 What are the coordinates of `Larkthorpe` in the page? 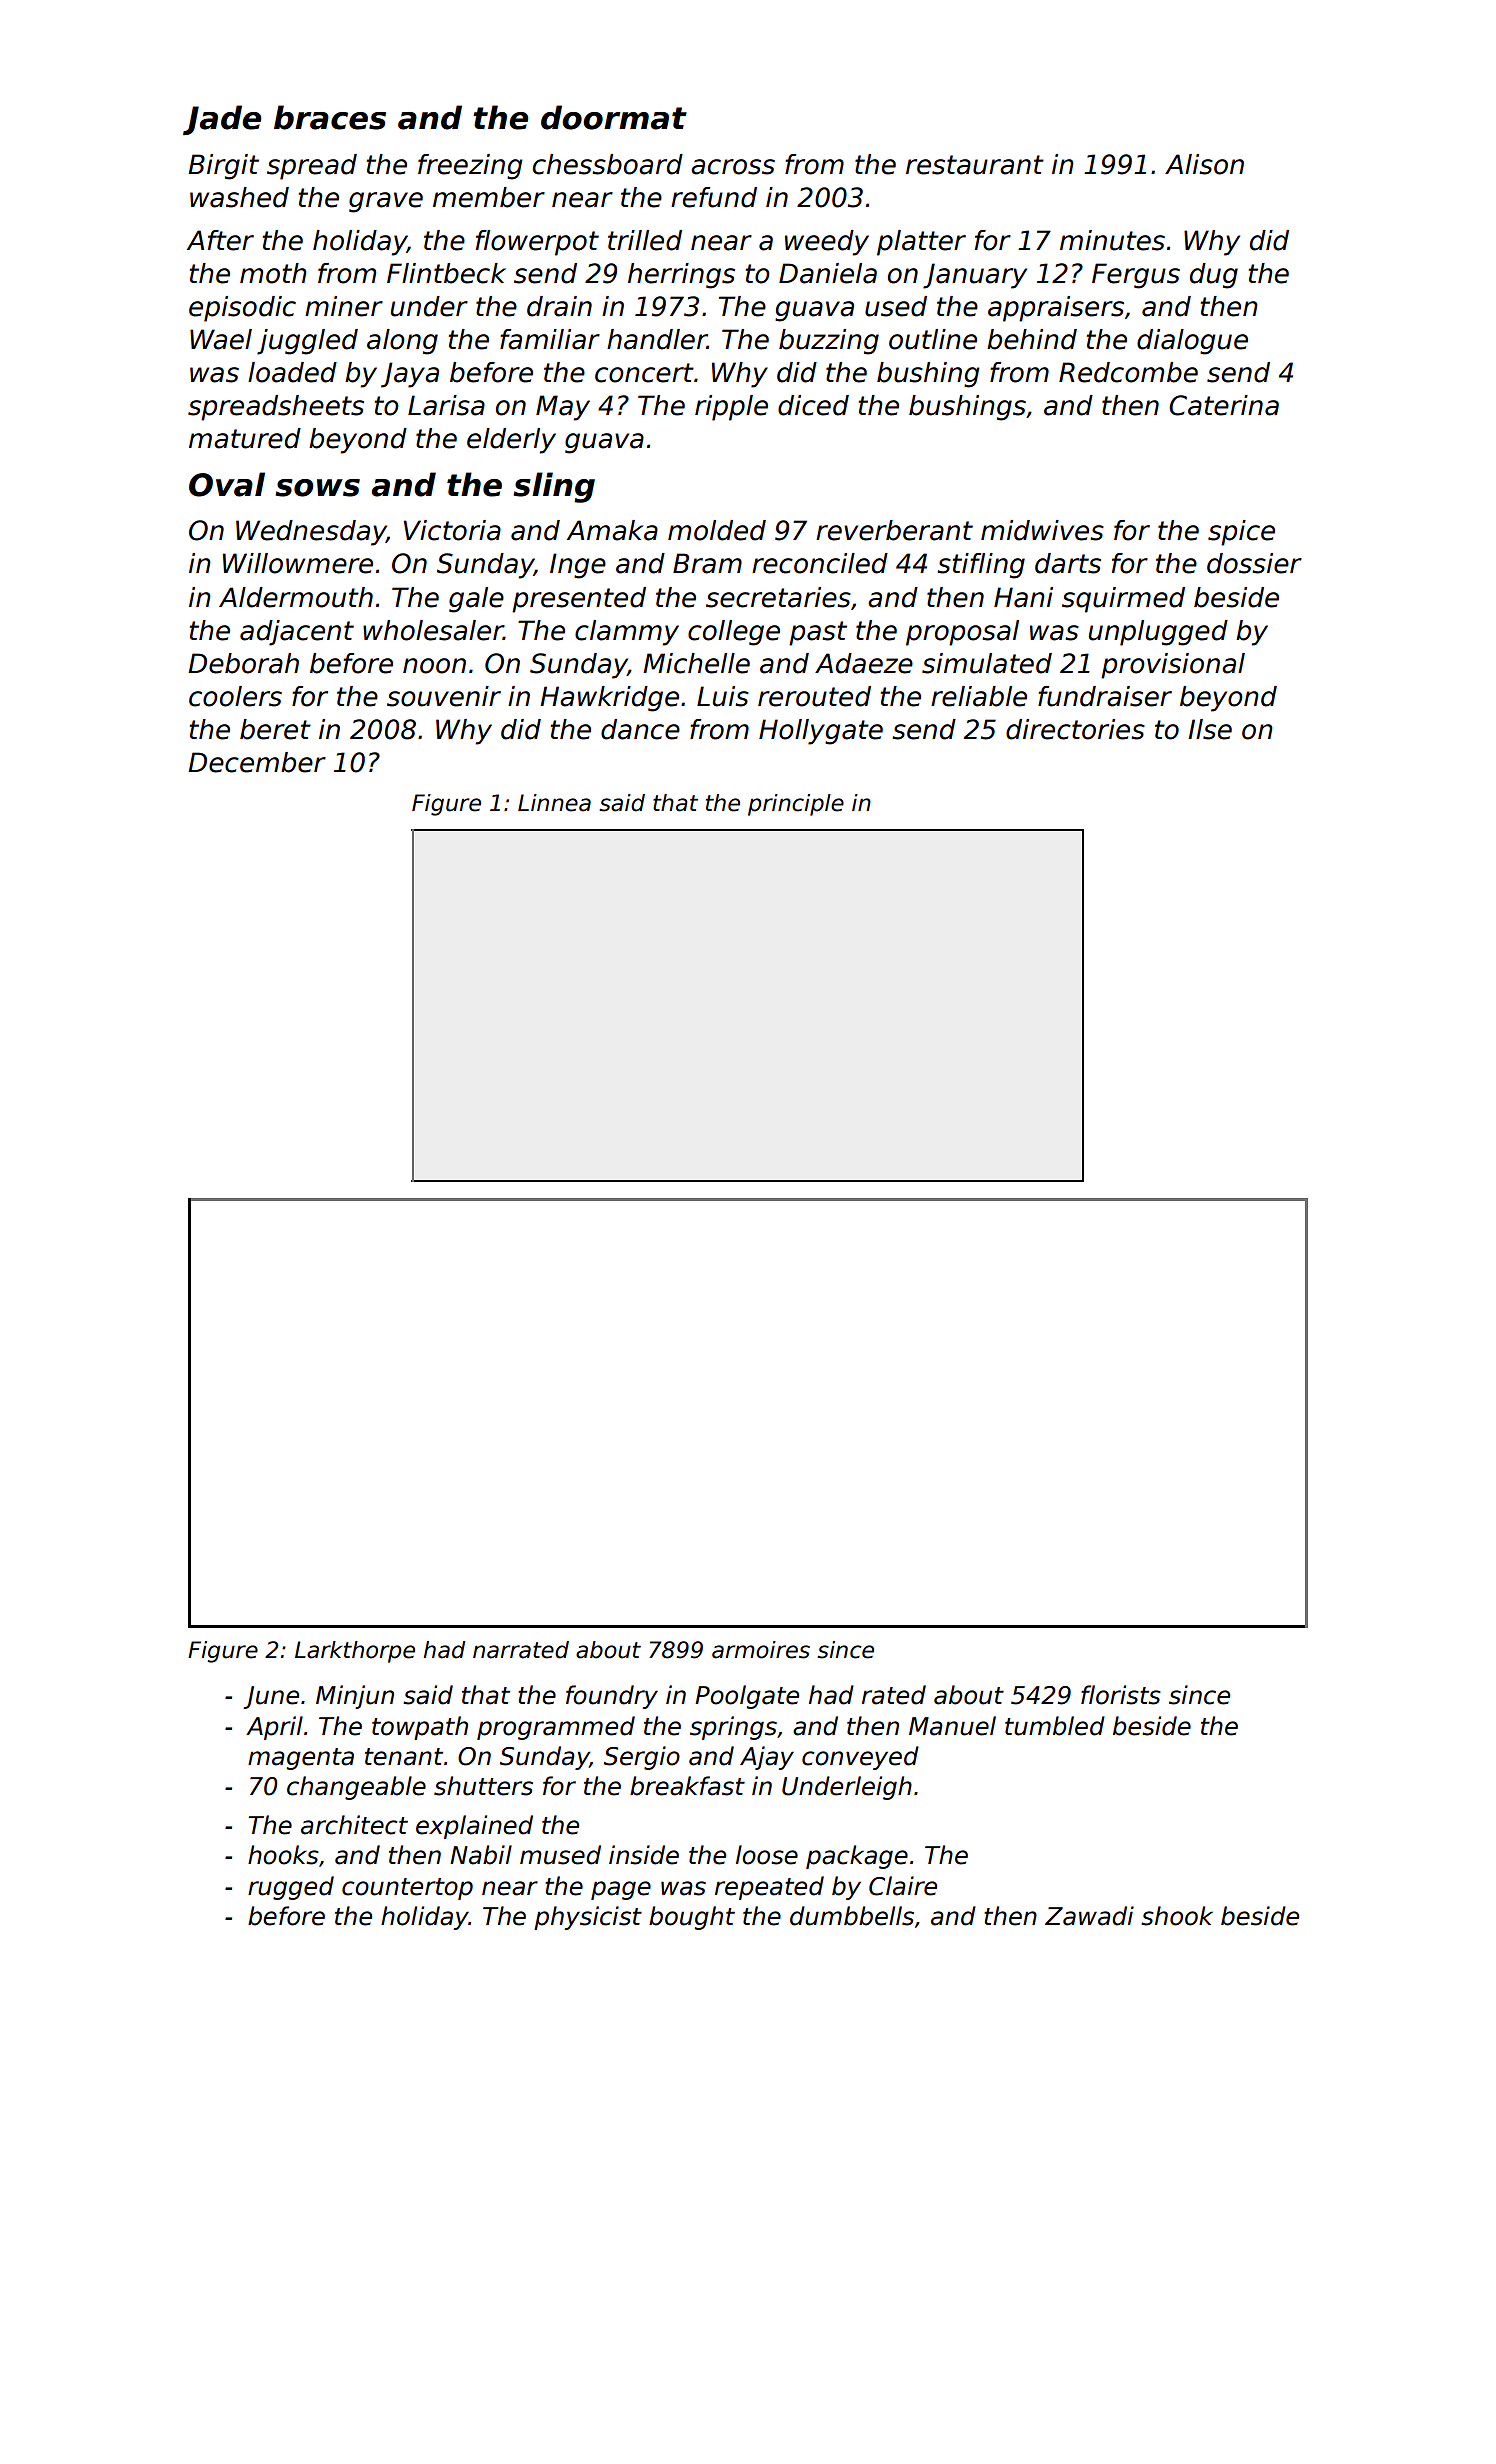 It's located at (355, 1652).
